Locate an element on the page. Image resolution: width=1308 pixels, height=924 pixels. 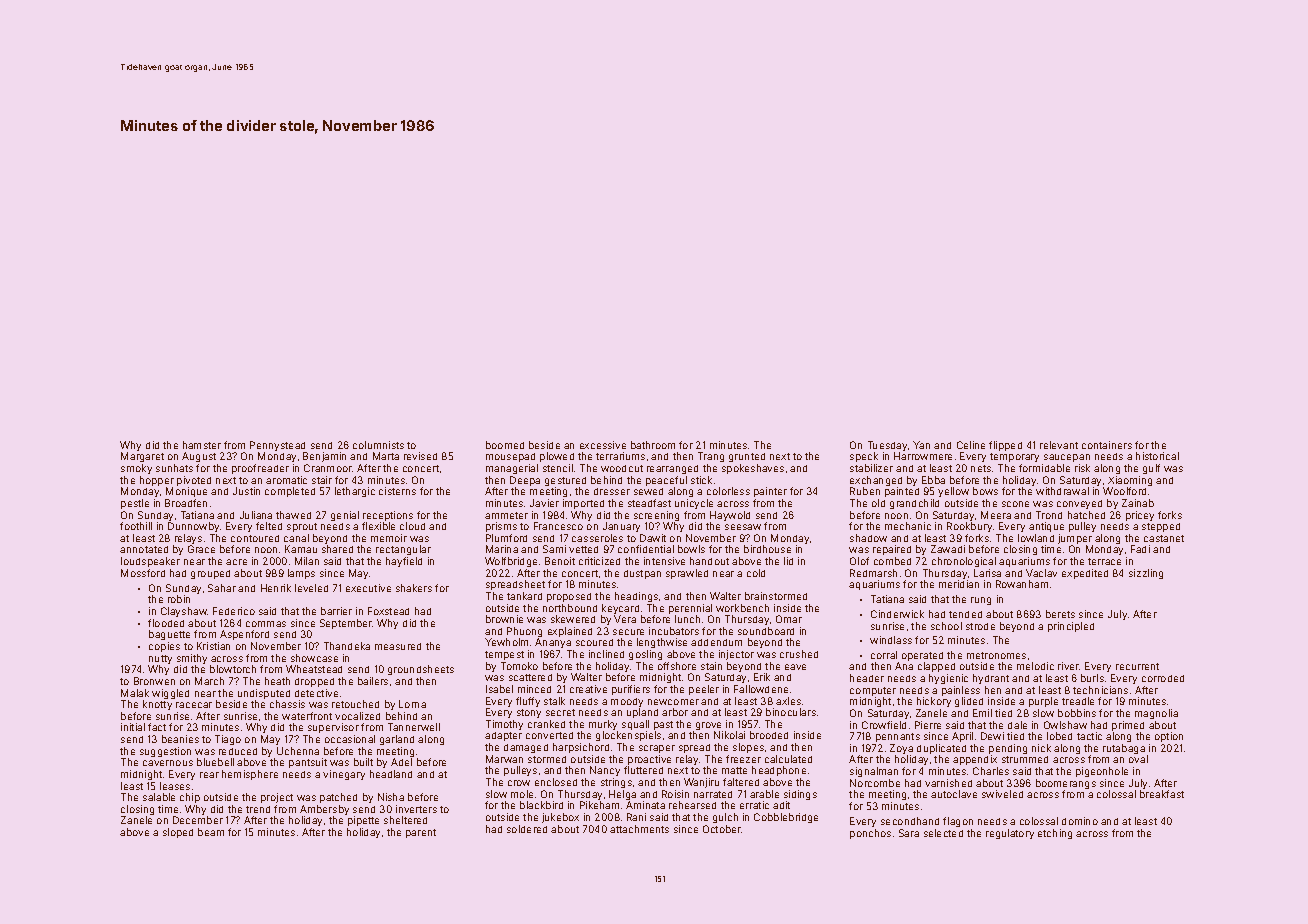
robin is located at coordinates (179, 599).
